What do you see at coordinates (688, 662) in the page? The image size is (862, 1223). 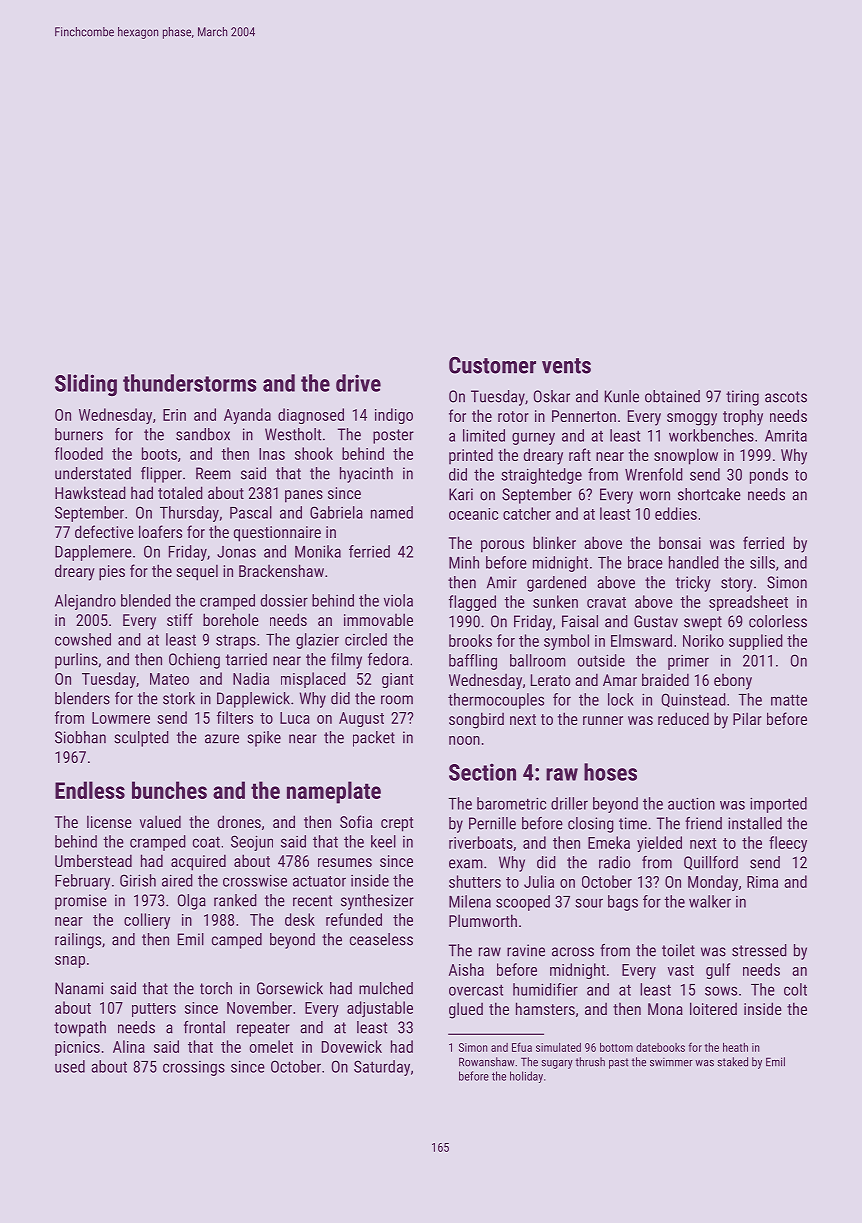 I see `primer` at bounding box center [688, 662].
